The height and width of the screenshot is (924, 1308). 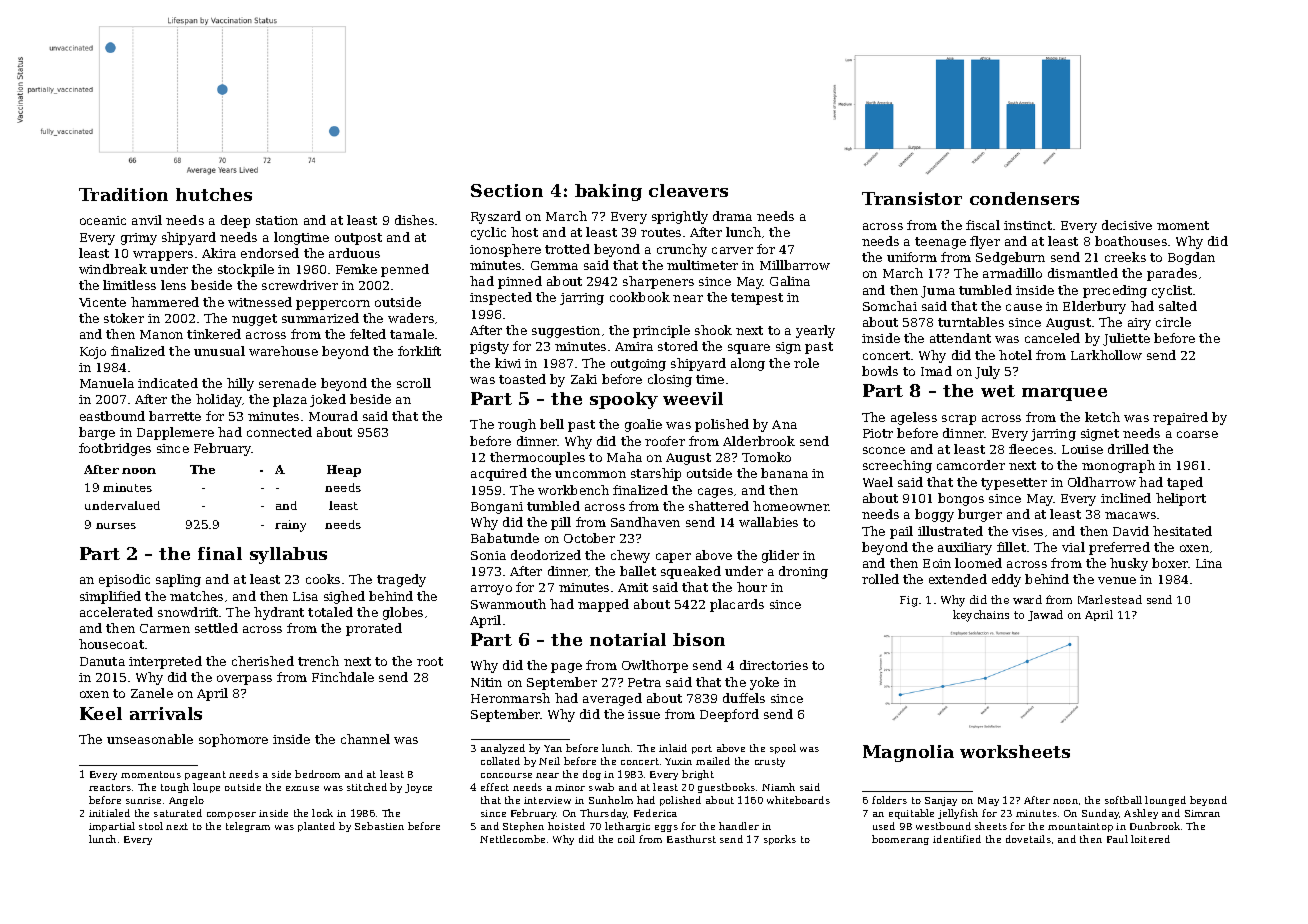 What do you see at coordinates (214, 194) in the screenshot?
I see `hutches` at bounding box center [214, 194].
